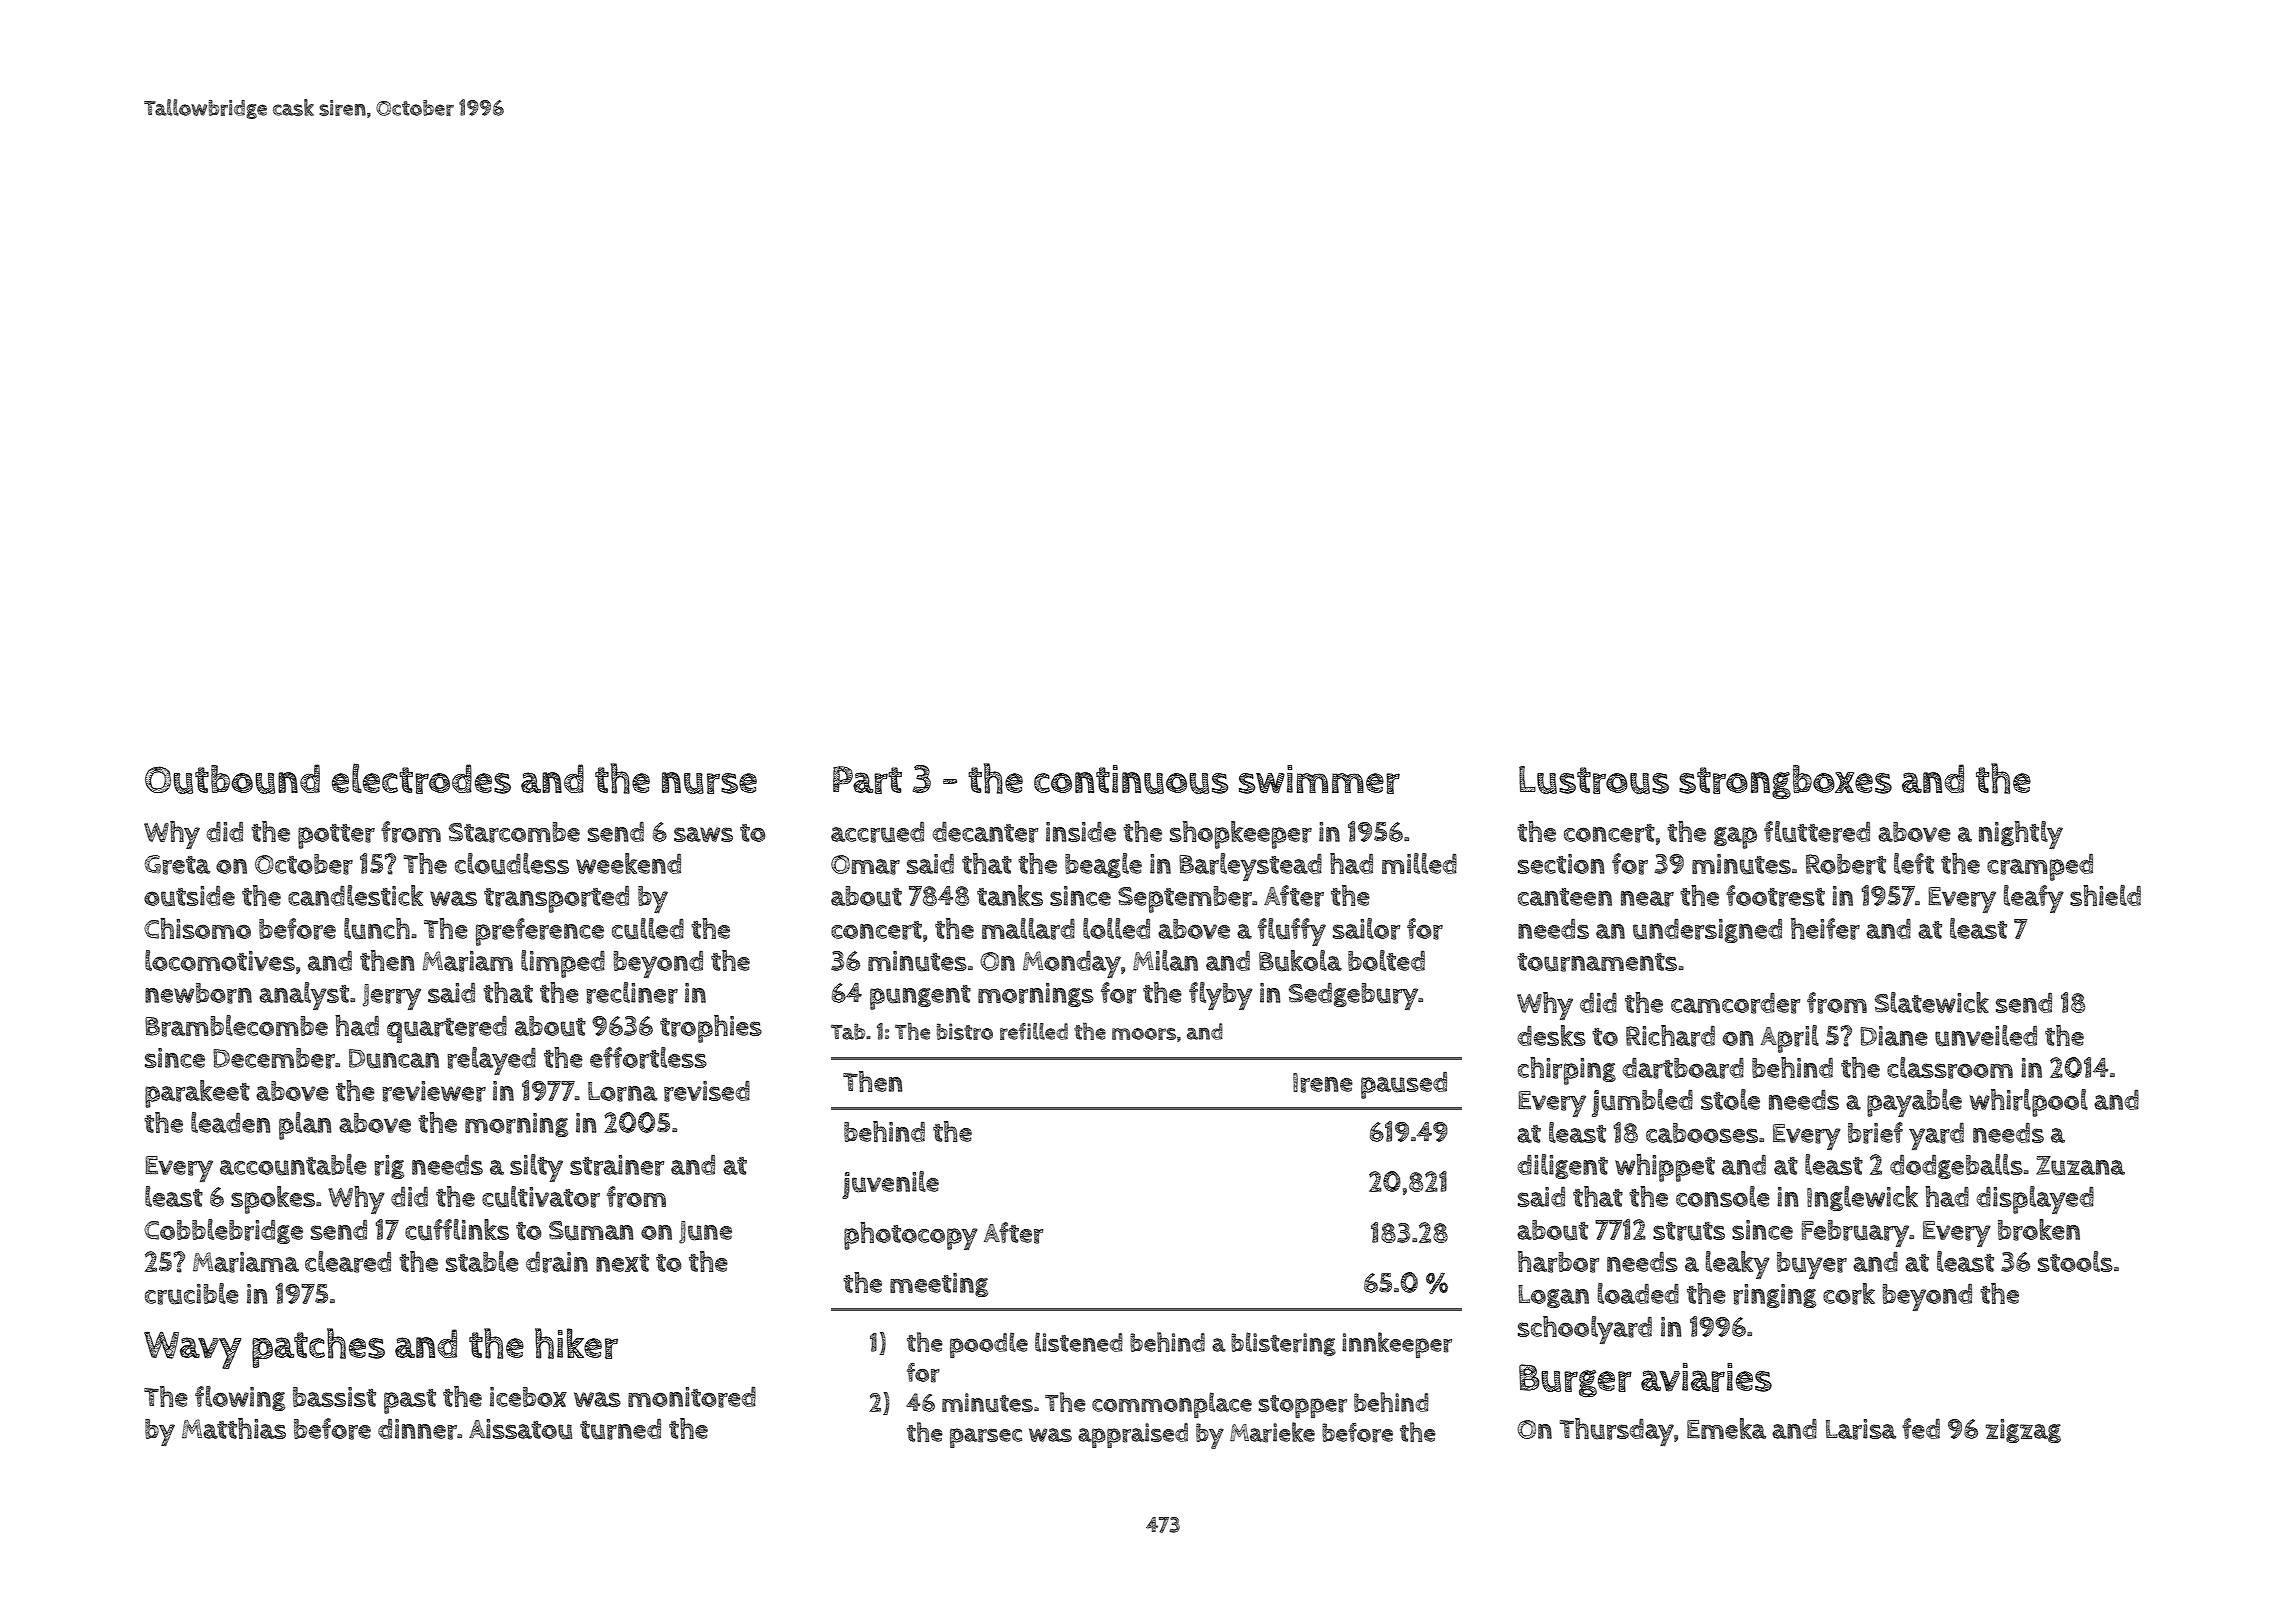 The height and width of the screenshot is (1620, 2292). Describe the element at coordinates (1010, 895) in the screenshot. I see `tanks` at that location.
